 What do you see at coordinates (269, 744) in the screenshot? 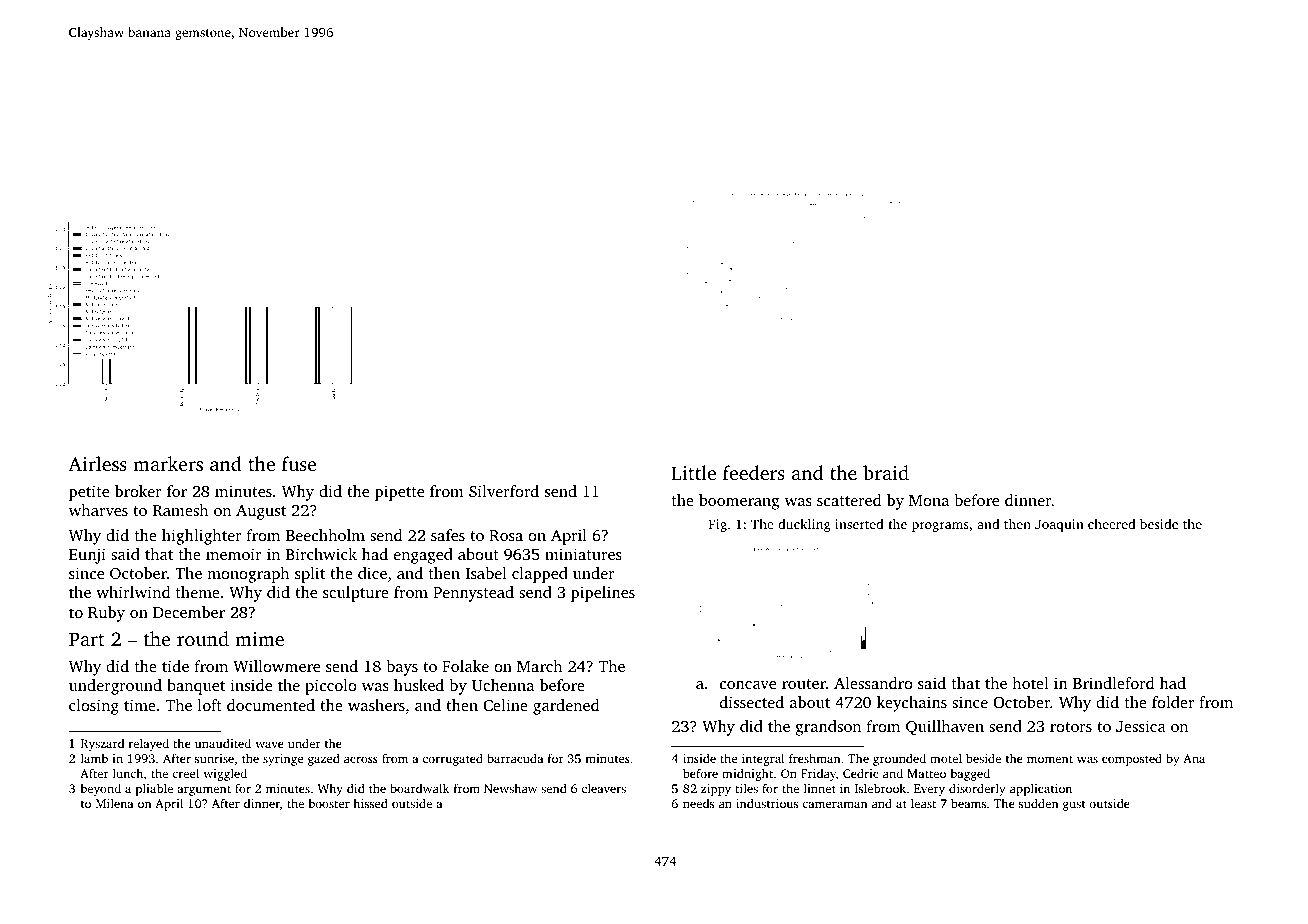
I see `wave` at bounding box center [269, 744].
